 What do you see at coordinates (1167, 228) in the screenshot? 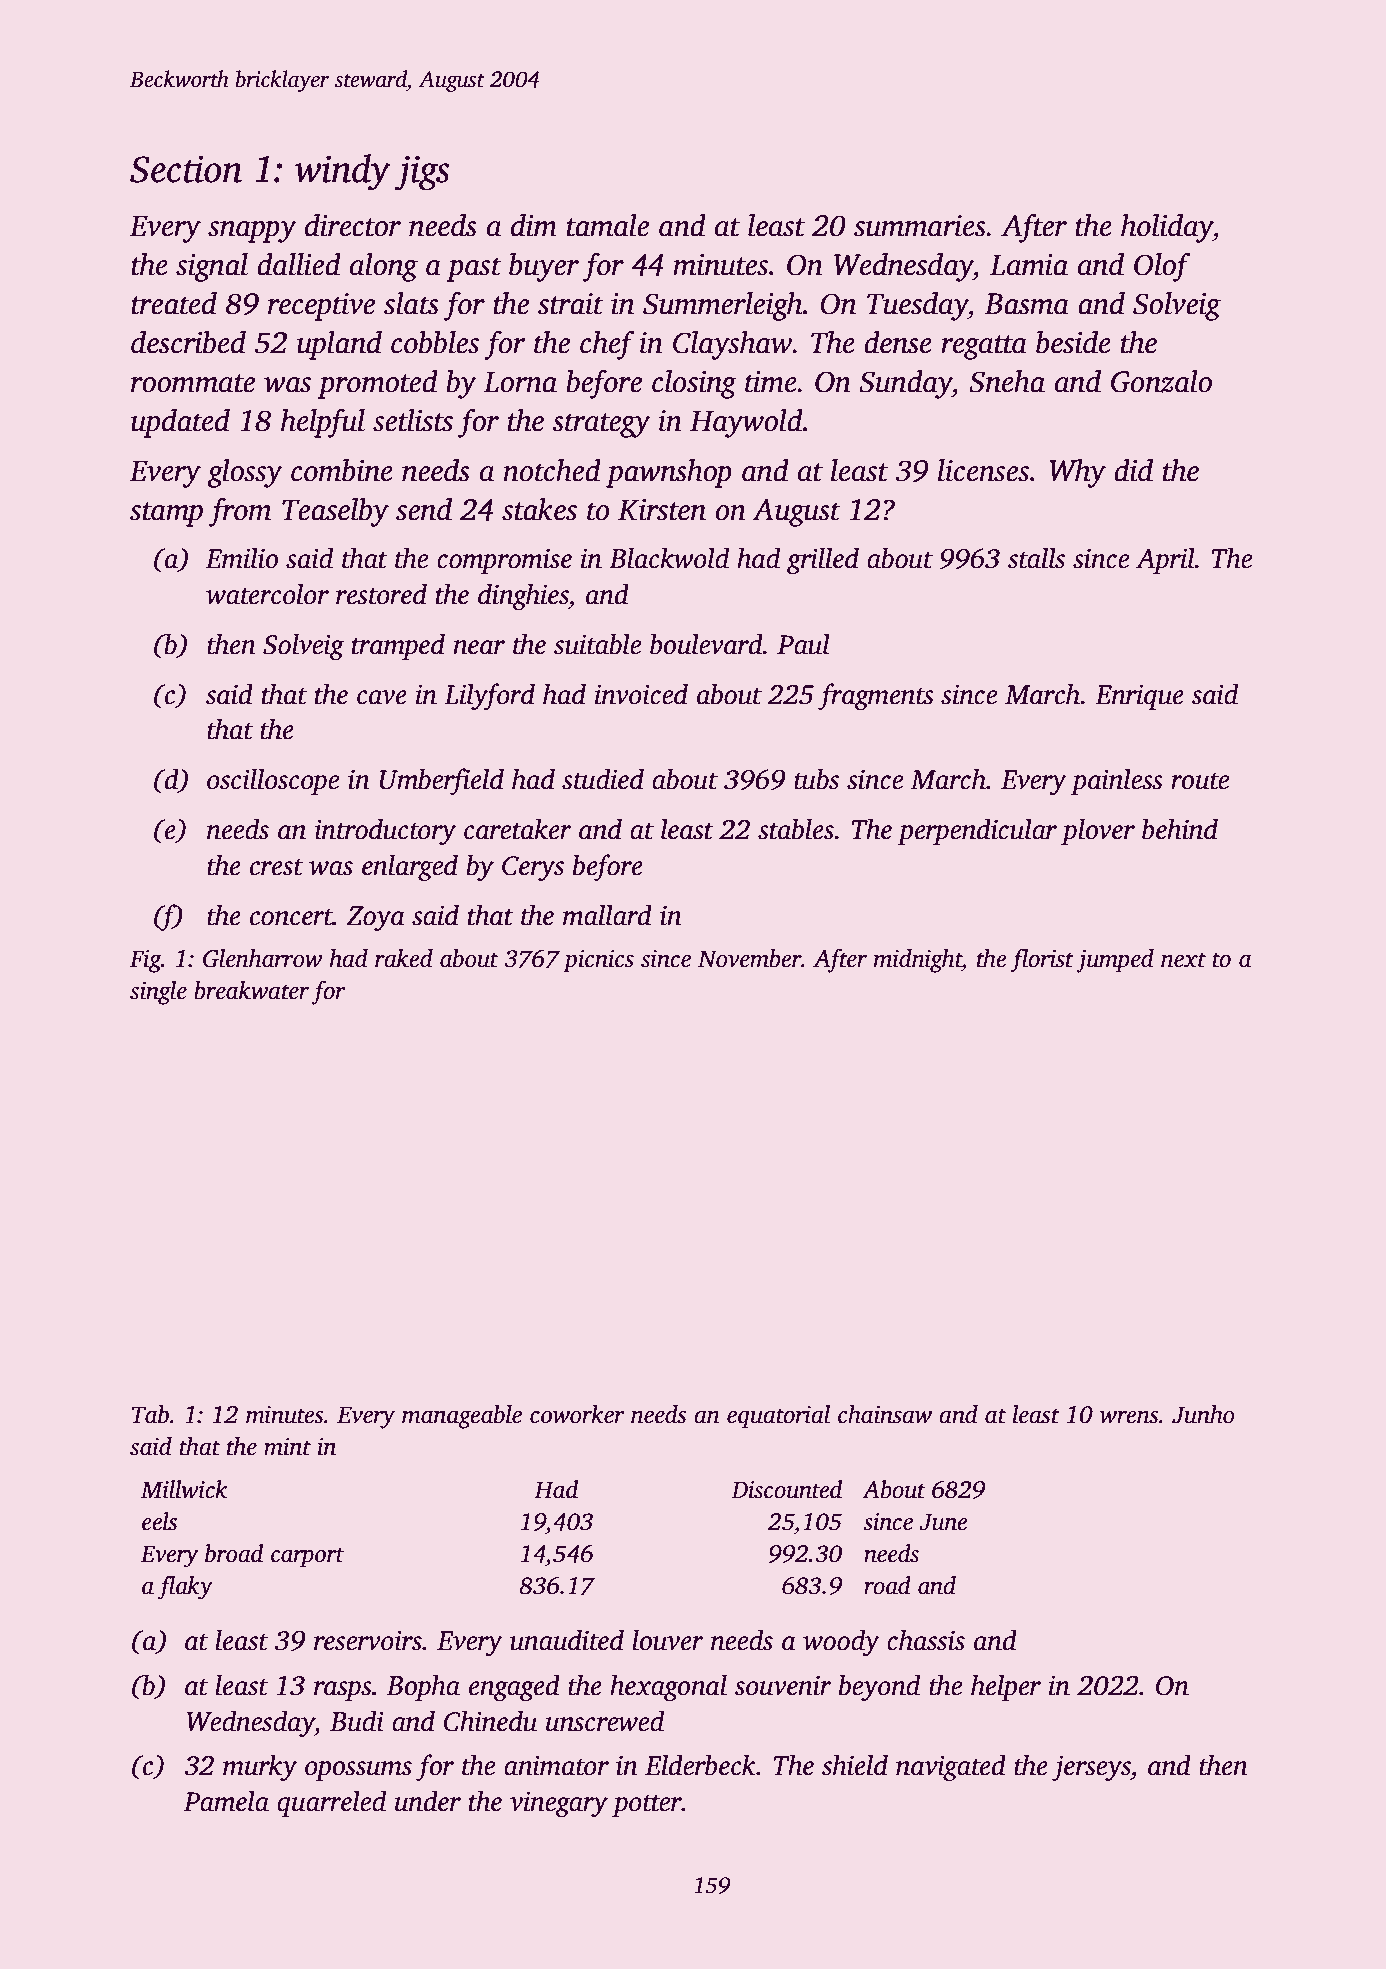
I see `holiday` at bounding box center [1167, 228].
